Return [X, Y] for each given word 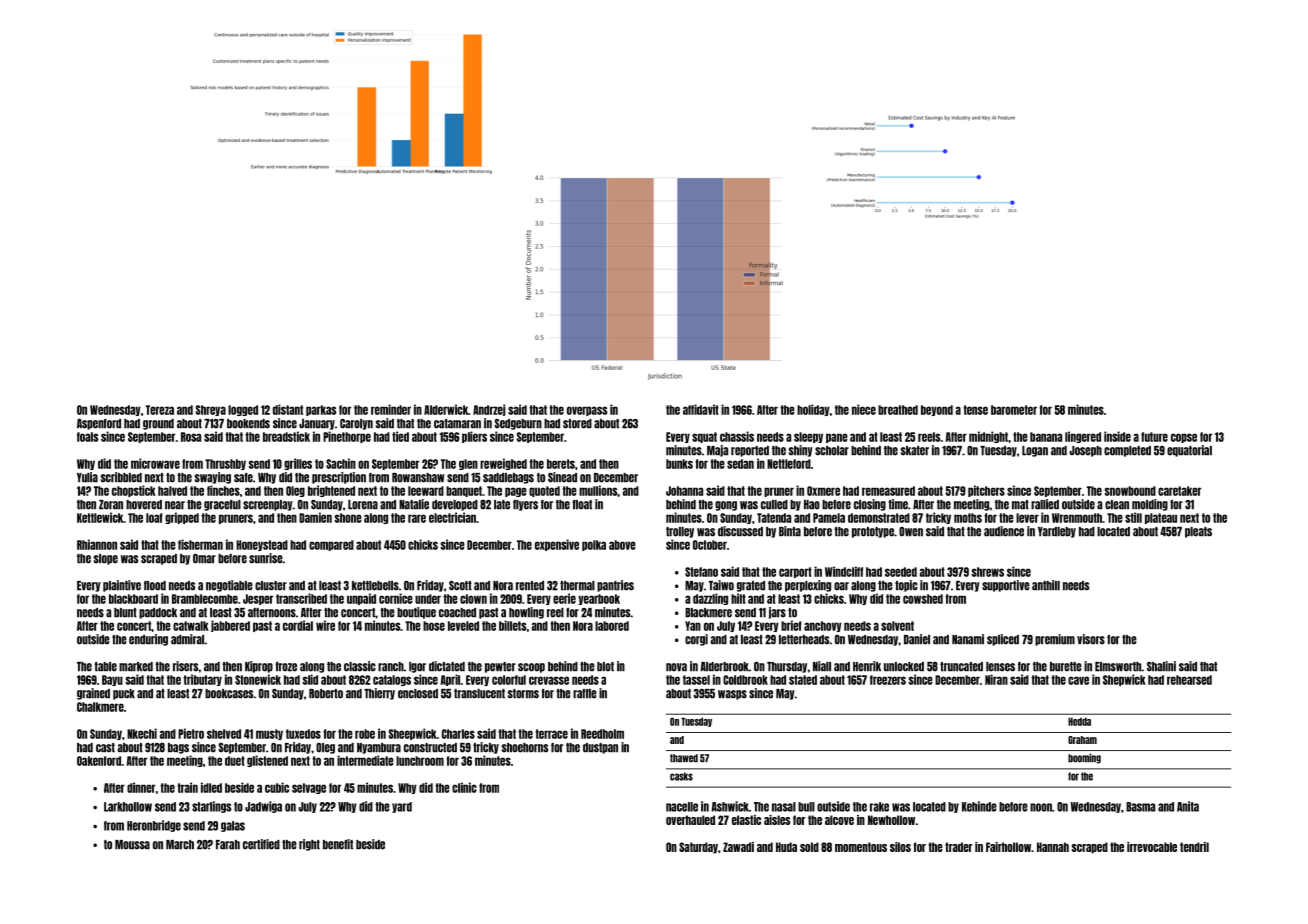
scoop [531, 668]
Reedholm [602, 734]
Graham [1082, 740]
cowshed [923, 599]
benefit [338, 844]
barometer [1014, 410]
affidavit [701, 409]
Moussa [132, 845]
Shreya [211, 410]
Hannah [1053, 847]
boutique [416, 613]
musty [269, 734]
